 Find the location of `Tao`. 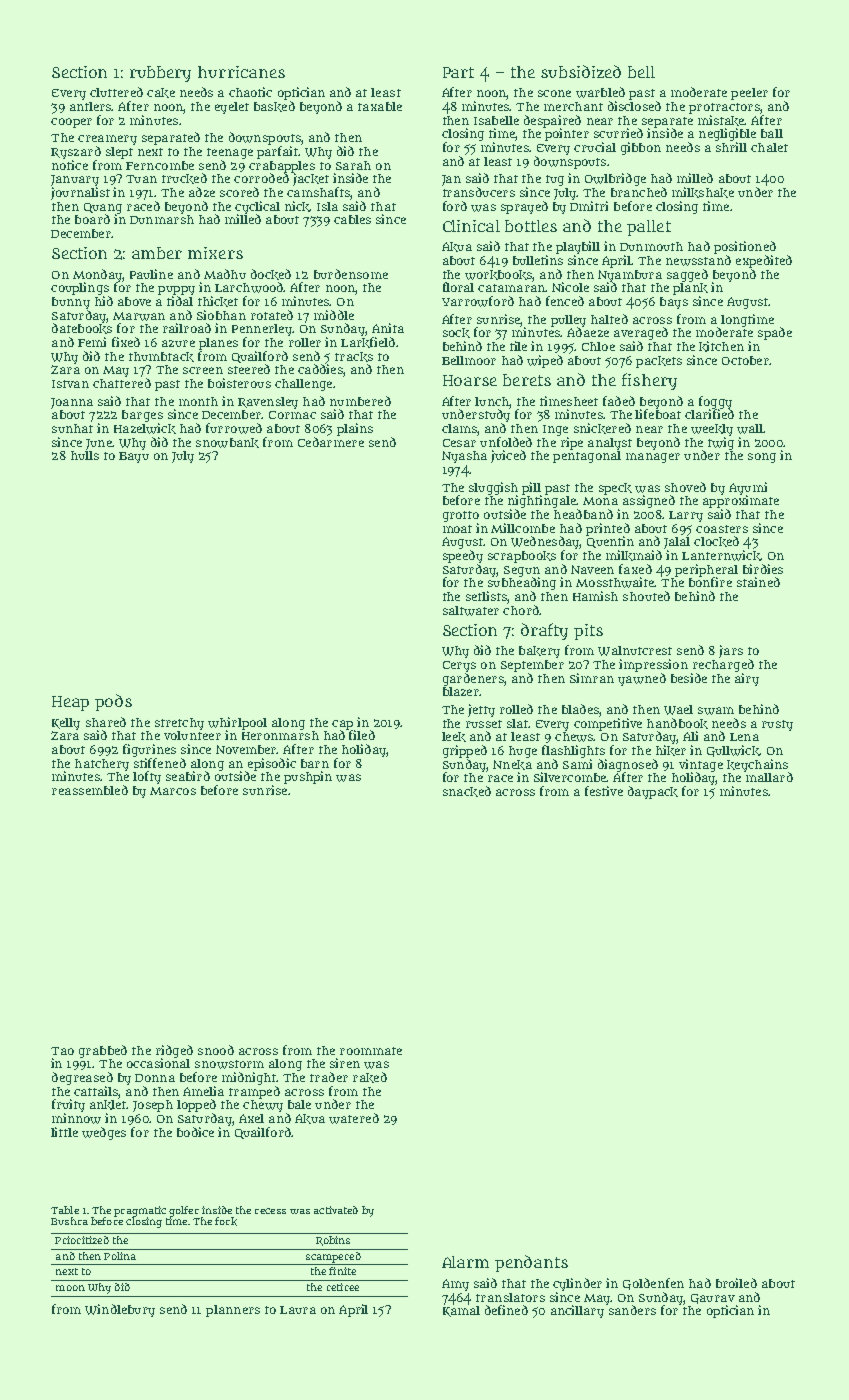

Tao is located at coordinates (62, 1051).
